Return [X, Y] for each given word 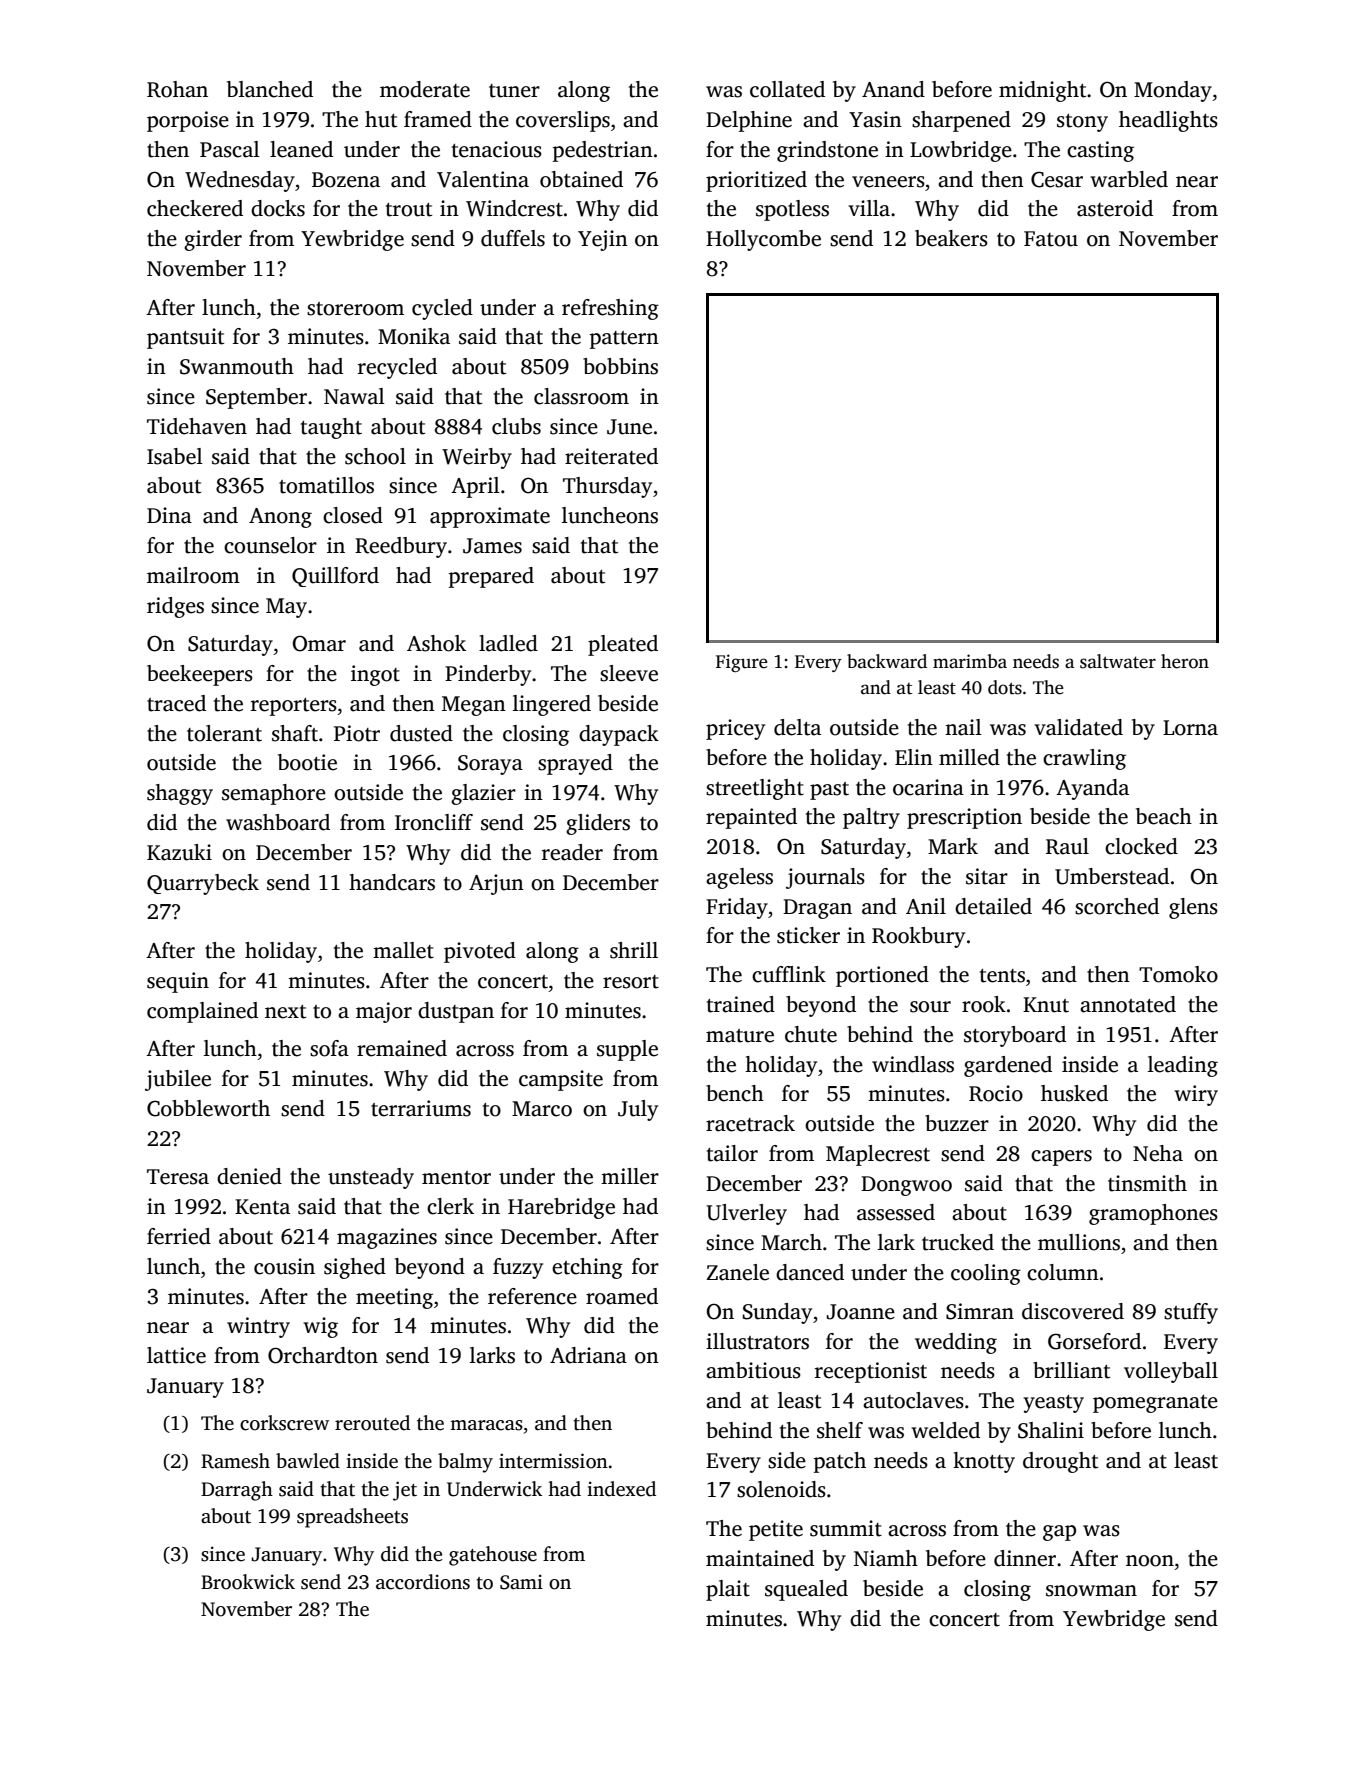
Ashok [436, 643]
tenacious [497, 149]
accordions [423, 1582]
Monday [1173, 91]
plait [728, 1590]
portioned [882, 976]
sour [930, 1007]
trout [409, 210]
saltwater [1118, 661]
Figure [742, 663]
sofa [329, 1048]
